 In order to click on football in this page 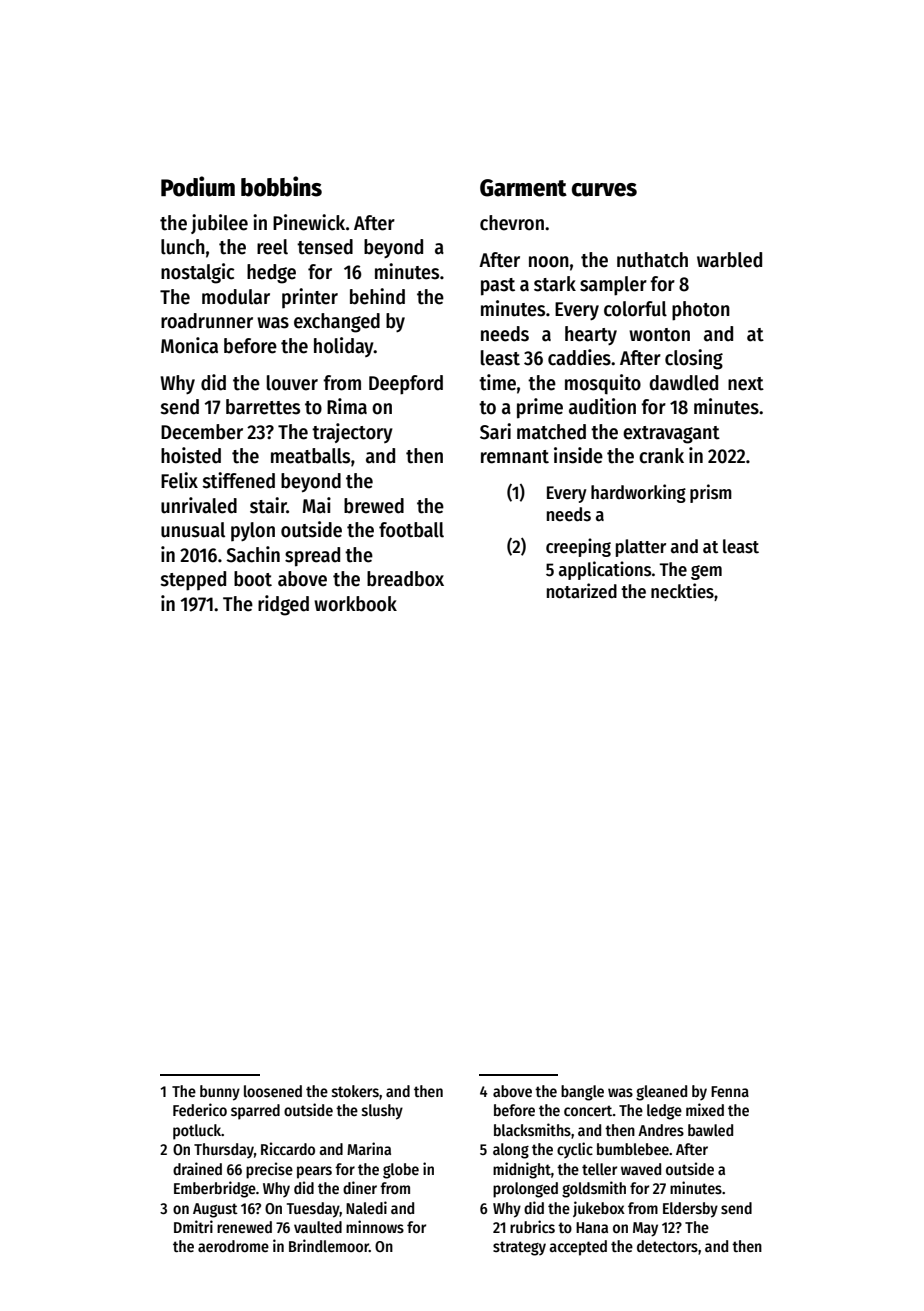, I will do `click(411, 530)`.
